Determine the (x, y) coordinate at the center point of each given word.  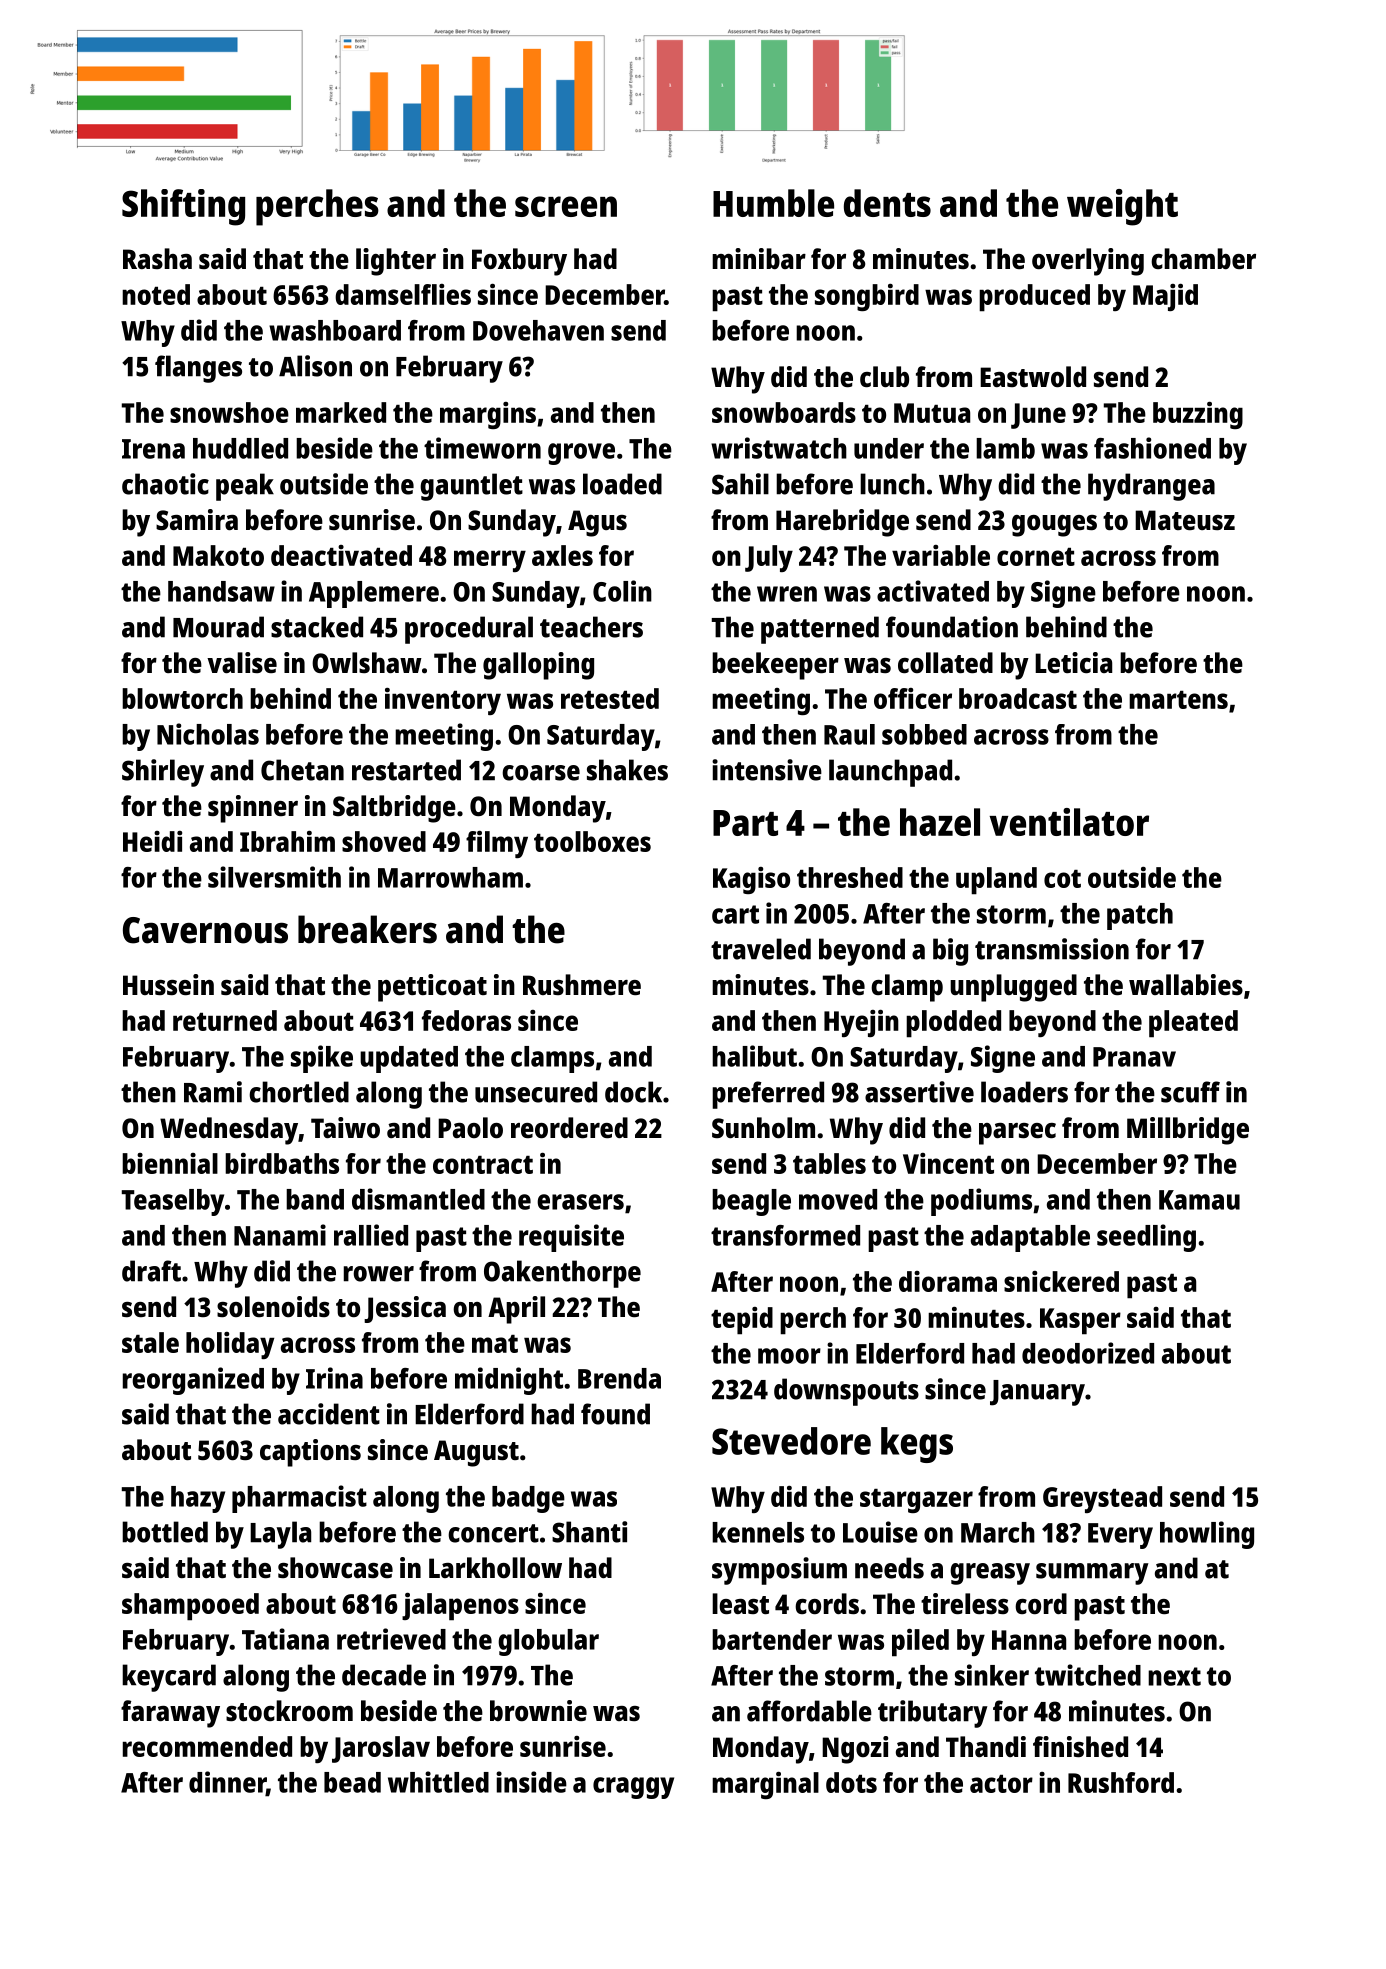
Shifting (183, 207)
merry (490, 561)
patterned (820, 630)
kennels (758, 1532)
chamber (1203, 258)
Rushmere (582, 985)
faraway (170, 1714)
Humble (773, 203)
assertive (919, 1092)
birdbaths (282, 1163)
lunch (892, 484)
